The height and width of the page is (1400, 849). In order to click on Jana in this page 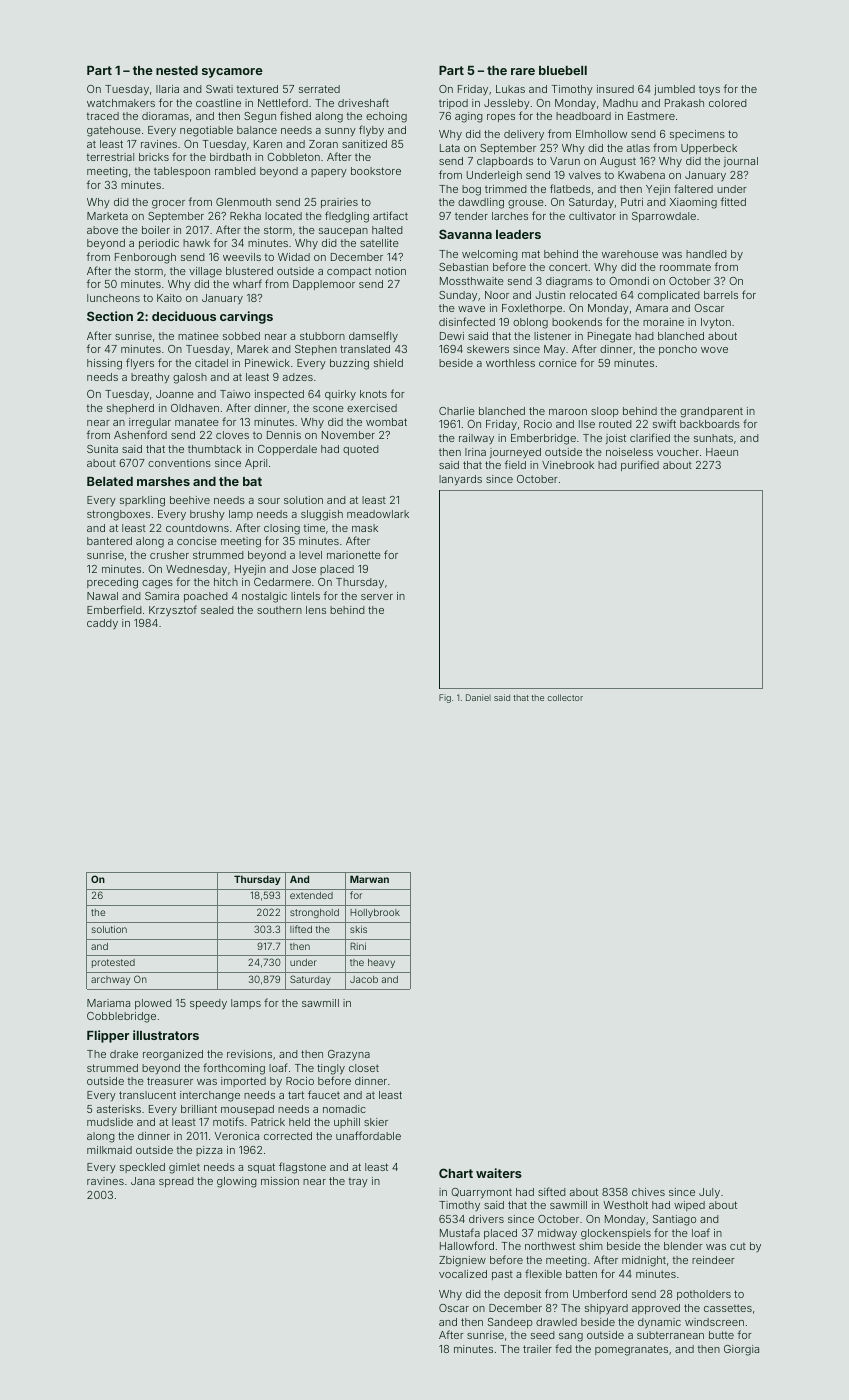, I will do `click(143, 1181)`.
